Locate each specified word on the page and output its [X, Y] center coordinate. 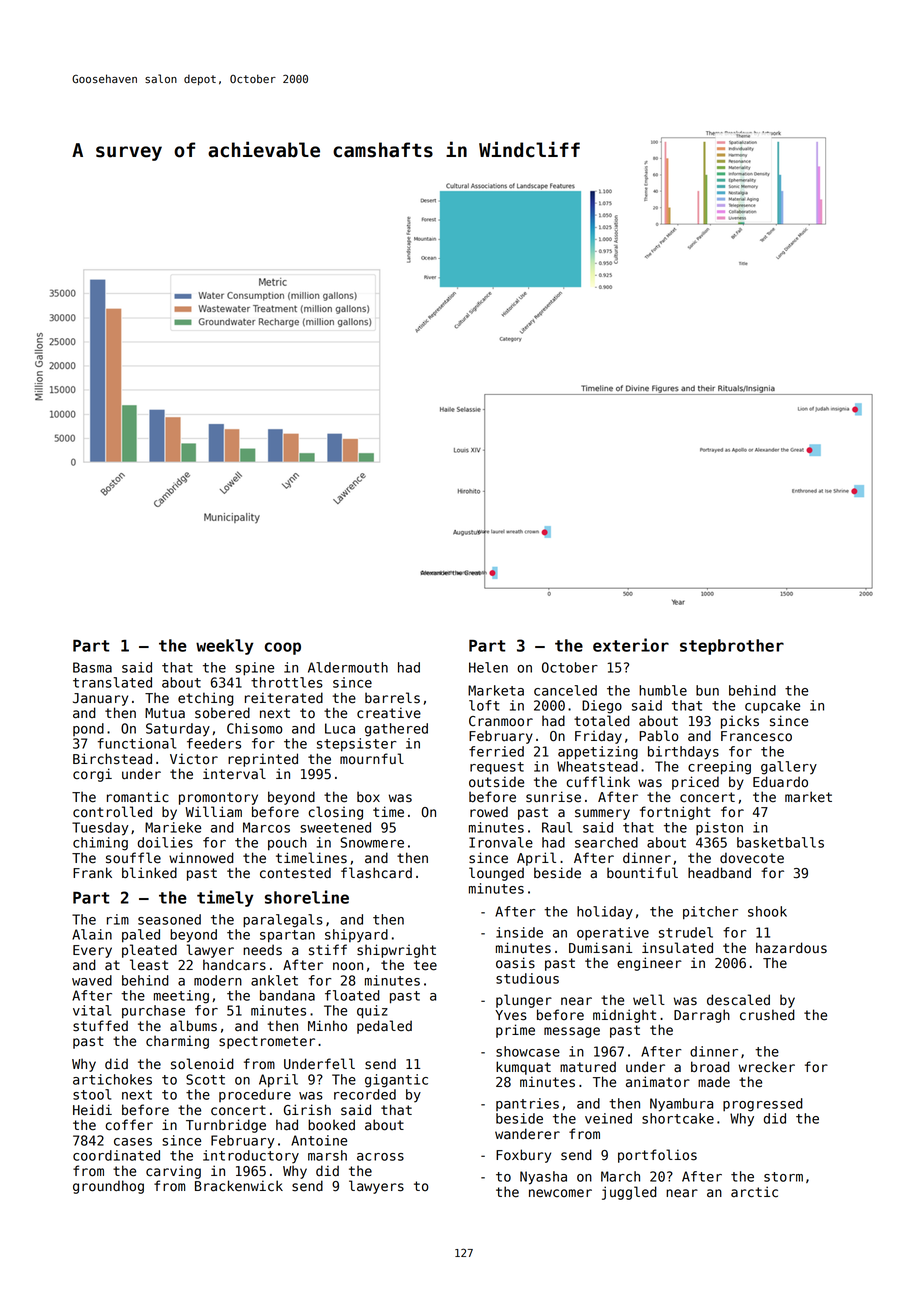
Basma [92, 667]
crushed [767, 1015]
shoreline [307, 897]
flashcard [376, 873]
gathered [396, 730]
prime [515, 1031]
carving [173, 1172]
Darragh [702, 1016]
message [572, 1032]
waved [92, 980]
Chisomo [255, 728]
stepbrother [732, 647]
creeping [719, 768]
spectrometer [267, 1042]
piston [719, 828]
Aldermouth [348, 667]
